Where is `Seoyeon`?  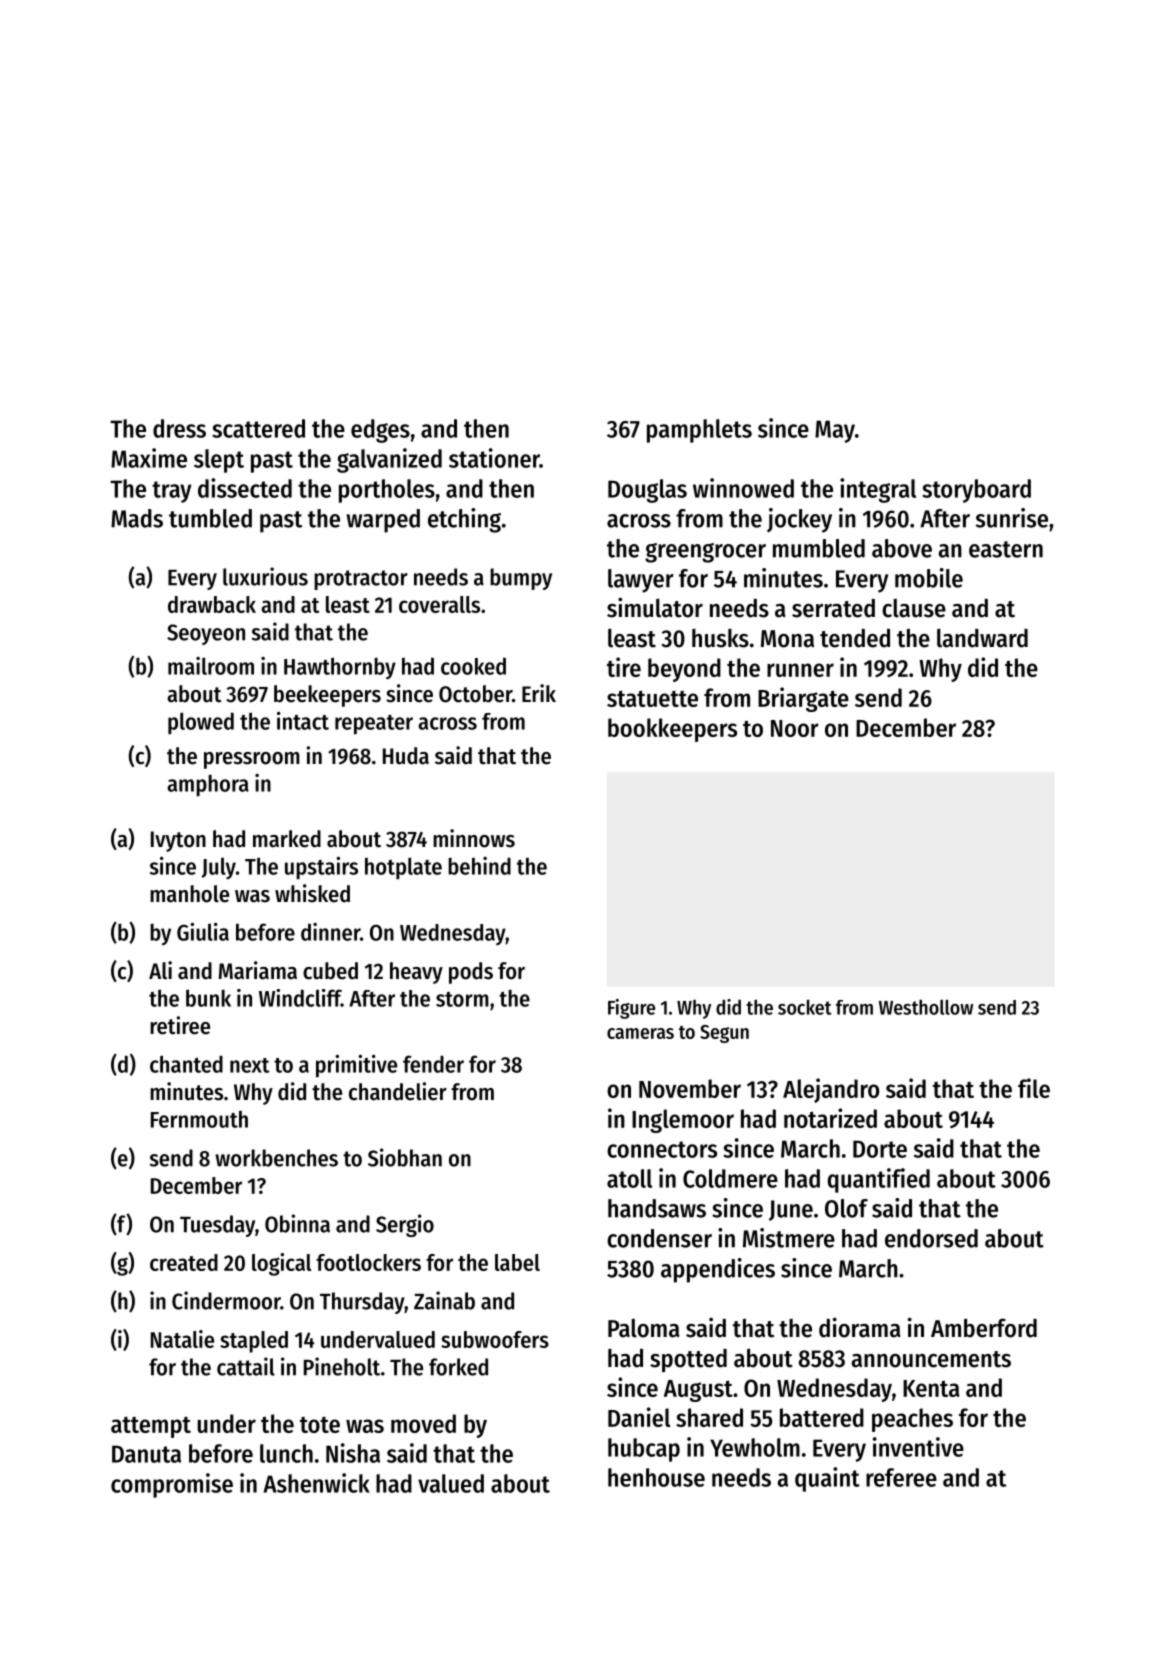
Seoyeon is located at coordinates (206, 634).
